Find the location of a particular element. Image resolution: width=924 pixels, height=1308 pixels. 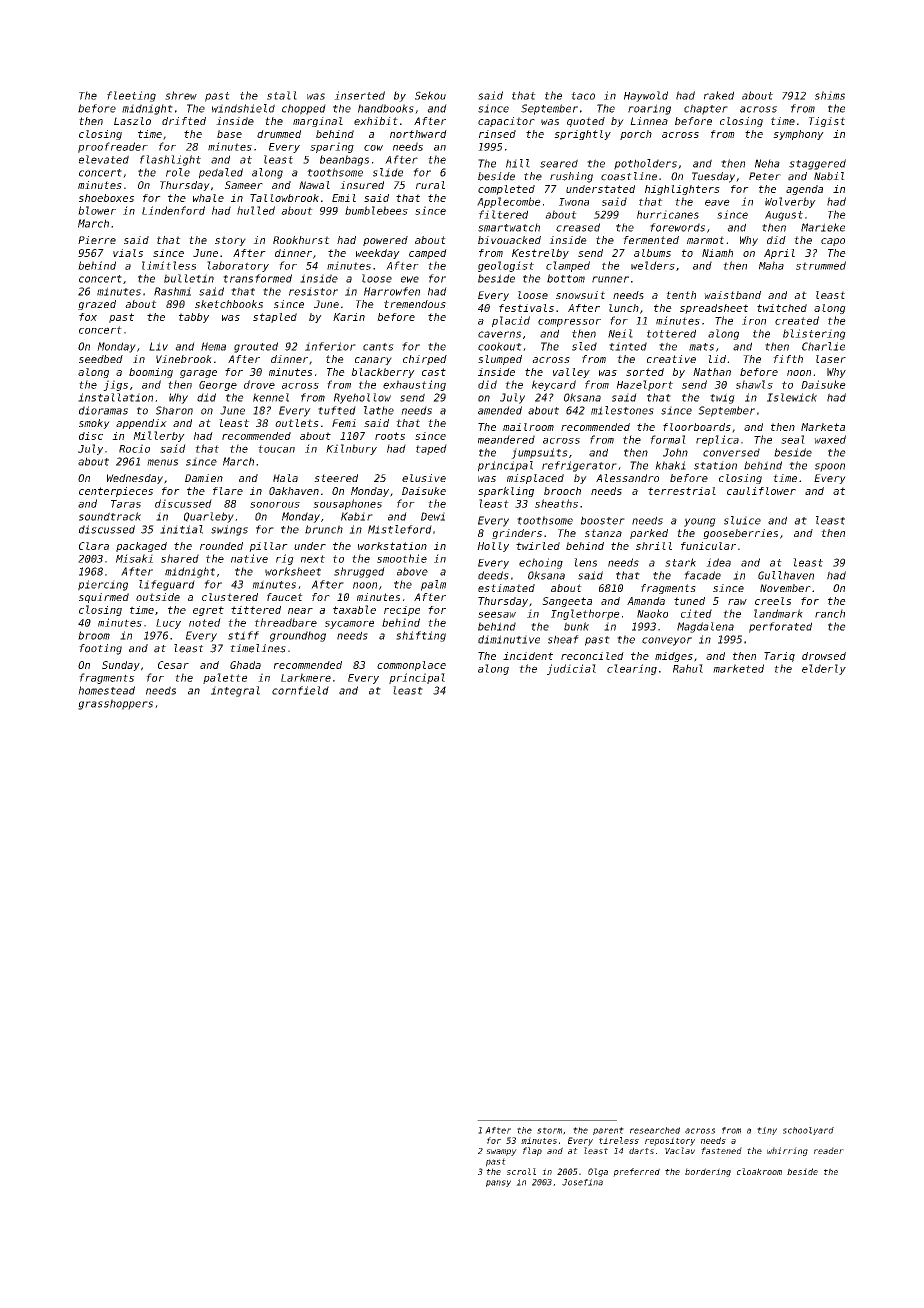

seal is located at coordinates (793, 439).
